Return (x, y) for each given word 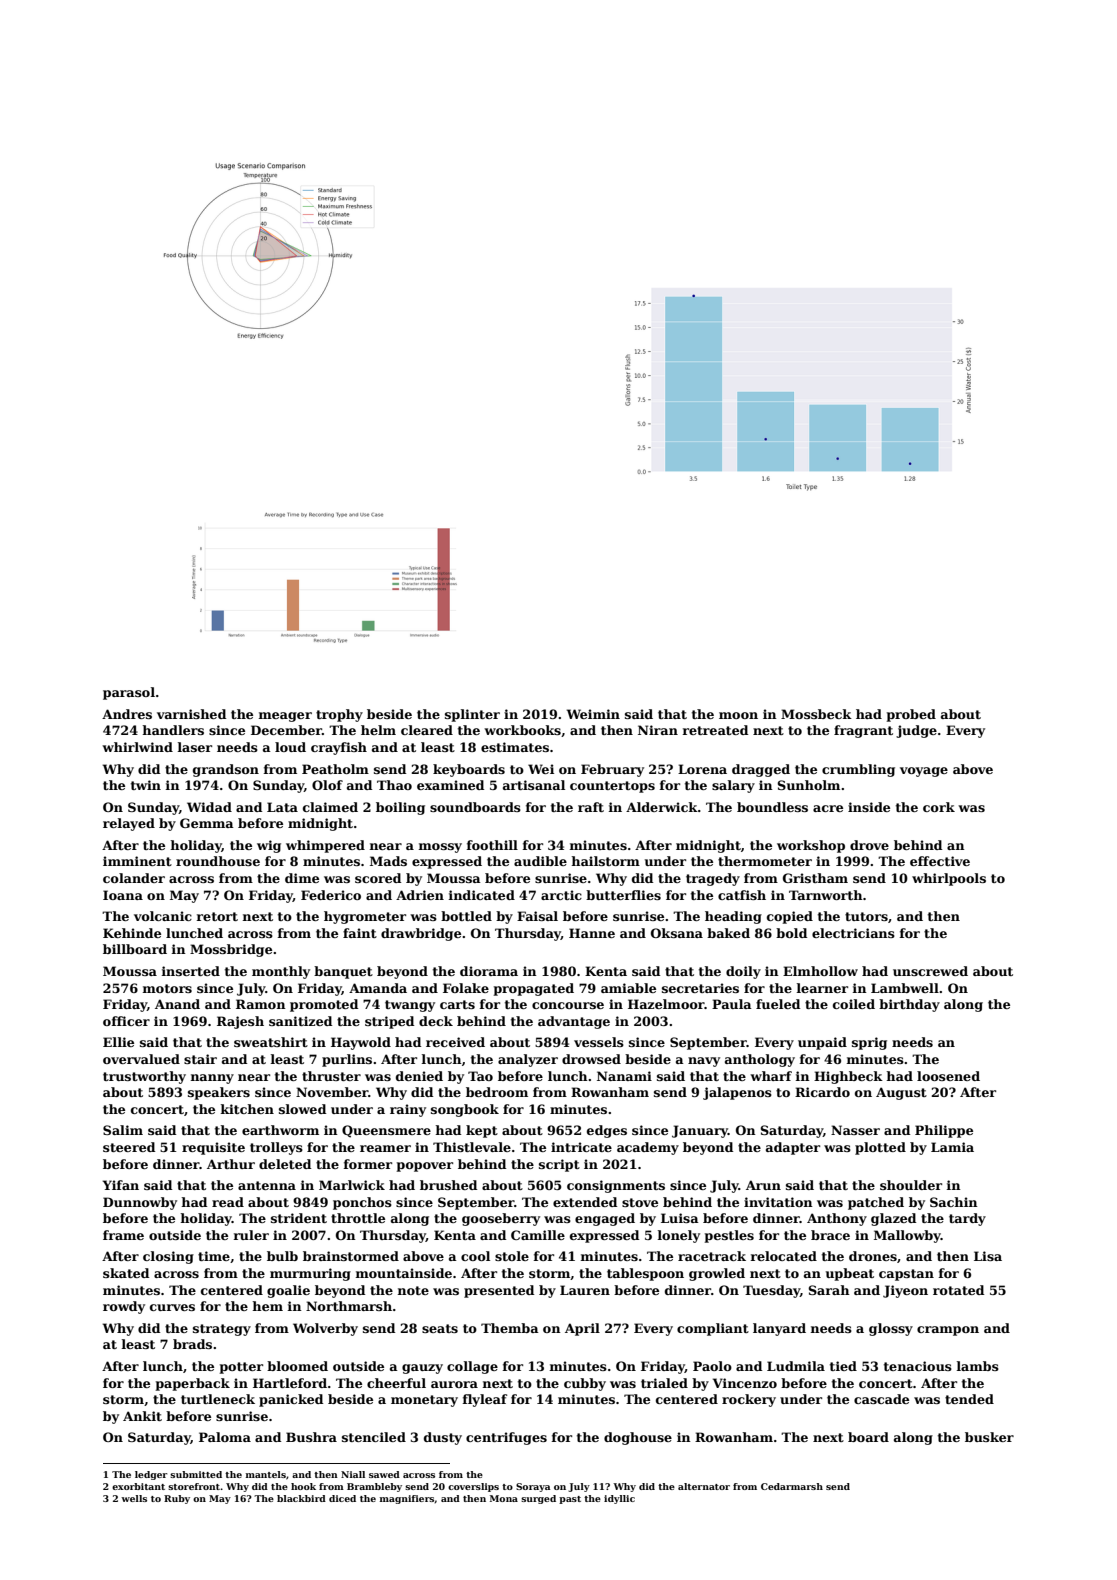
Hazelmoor (666, 1004)
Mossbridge (231, 950)
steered (129, 1147)
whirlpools (949, 879)
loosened (948, 1076)
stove (640, 1202)
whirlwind (137, 747)
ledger (151, 1475)
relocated (784, 1256)
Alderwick (662, 807)
